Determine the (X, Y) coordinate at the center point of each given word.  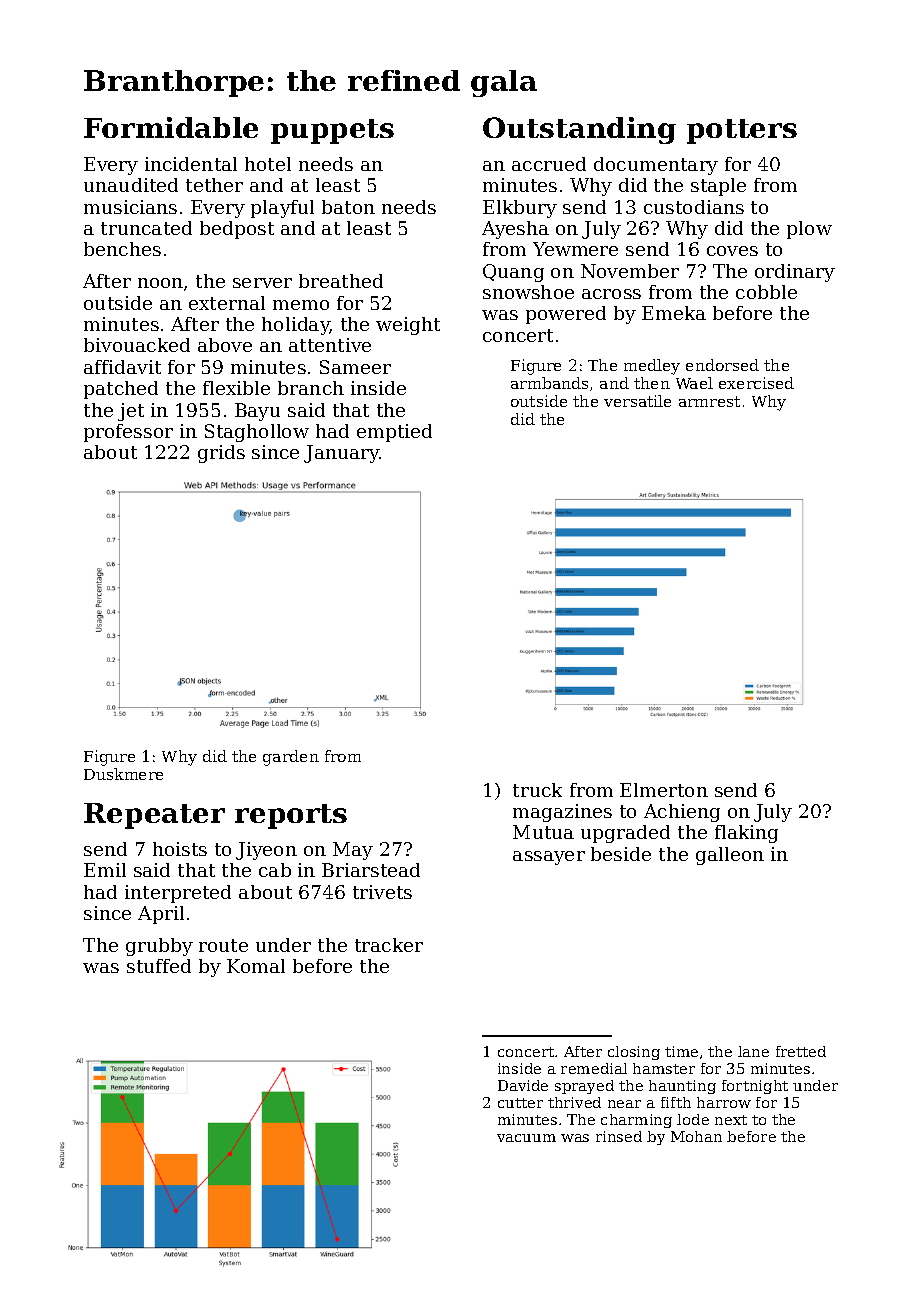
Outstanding (579, 130)
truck (537, 790)
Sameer (355, 367)
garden (291, 758)
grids (221, 454)
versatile (637, 401)
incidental (191, 164)
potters (742, 131)
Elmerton (664, 790)
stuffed (159, 966)
